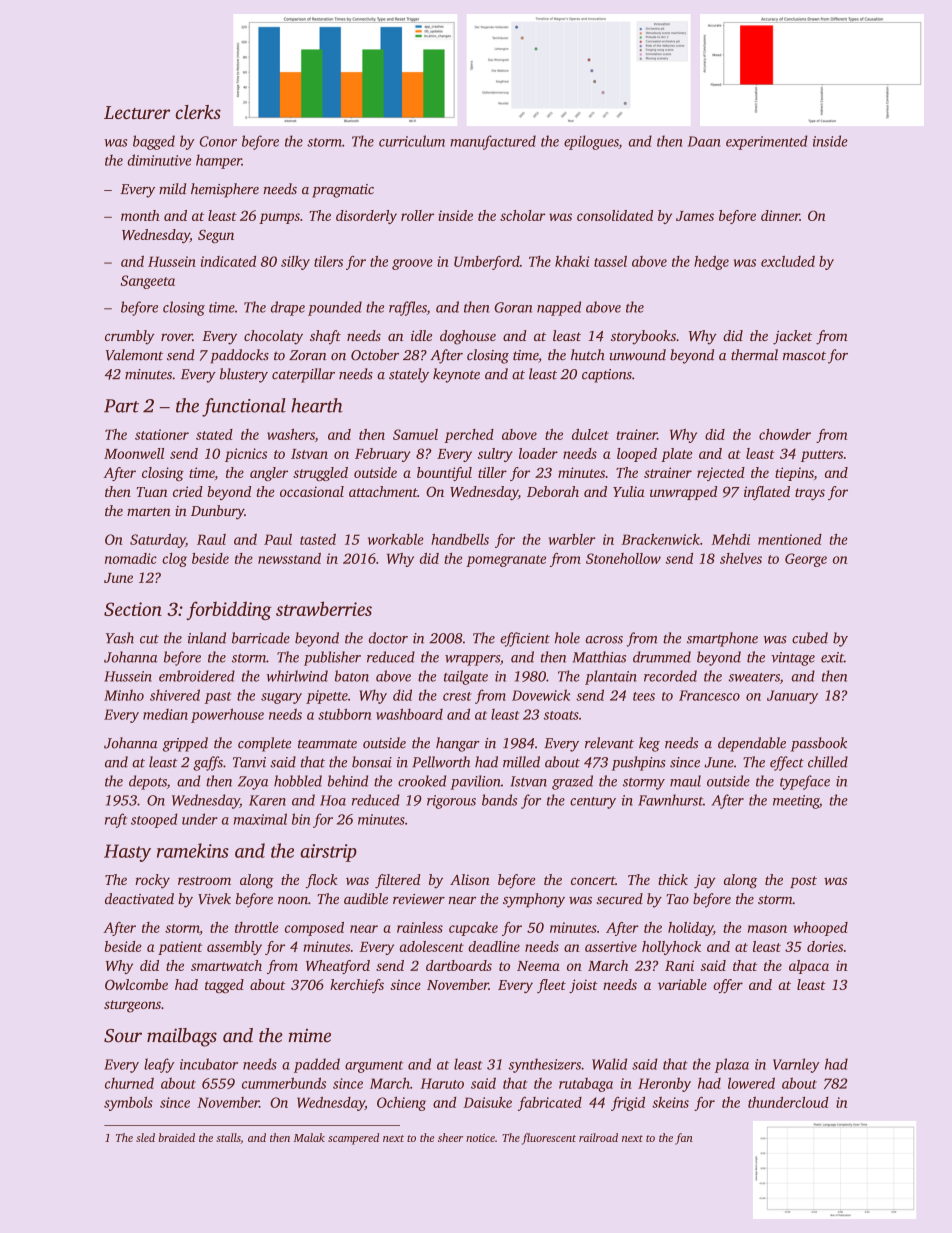  Describe the element at coordinates (788, 261) in the screenshot. I see `excluded` at that location.
